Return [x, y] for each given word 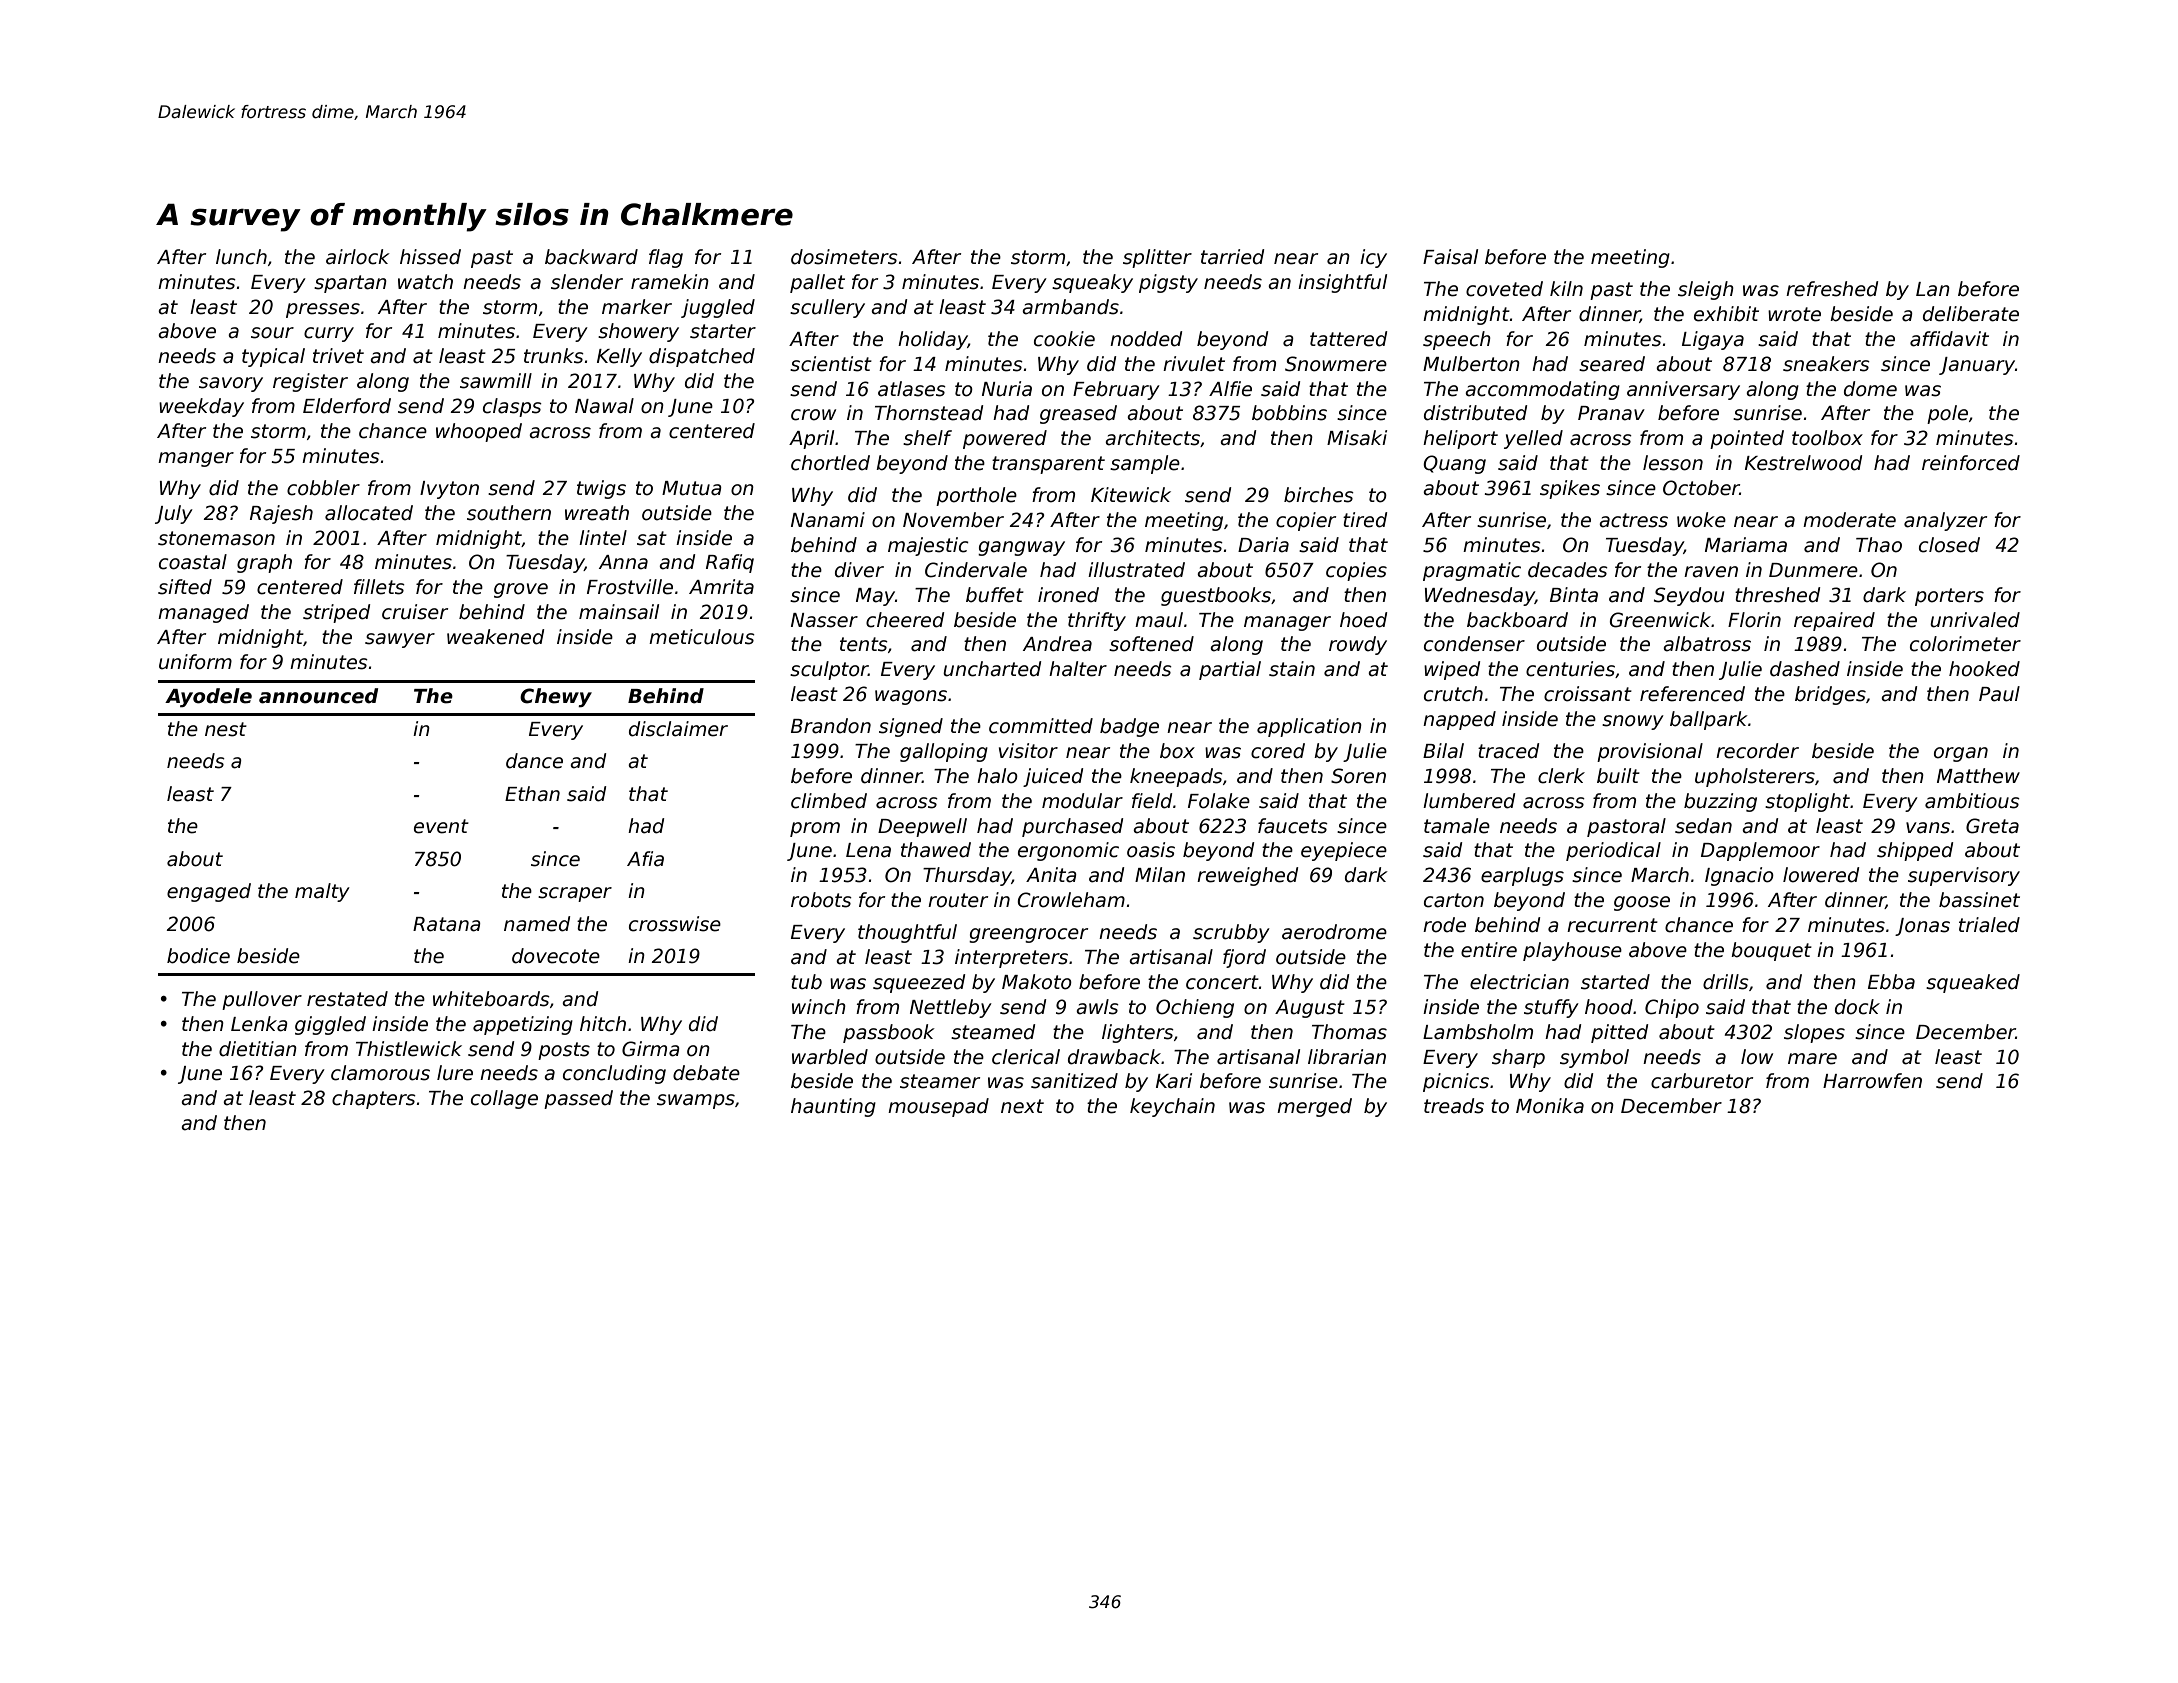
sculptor [829, 670]
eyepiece [1344, 851]
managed [203, 613]
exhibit [1726, 314]
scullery [827, 308]
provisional [1650, 752]
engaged [209, 892]
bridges [1830, 695]
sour [272, 333]
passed [578, 1099]
